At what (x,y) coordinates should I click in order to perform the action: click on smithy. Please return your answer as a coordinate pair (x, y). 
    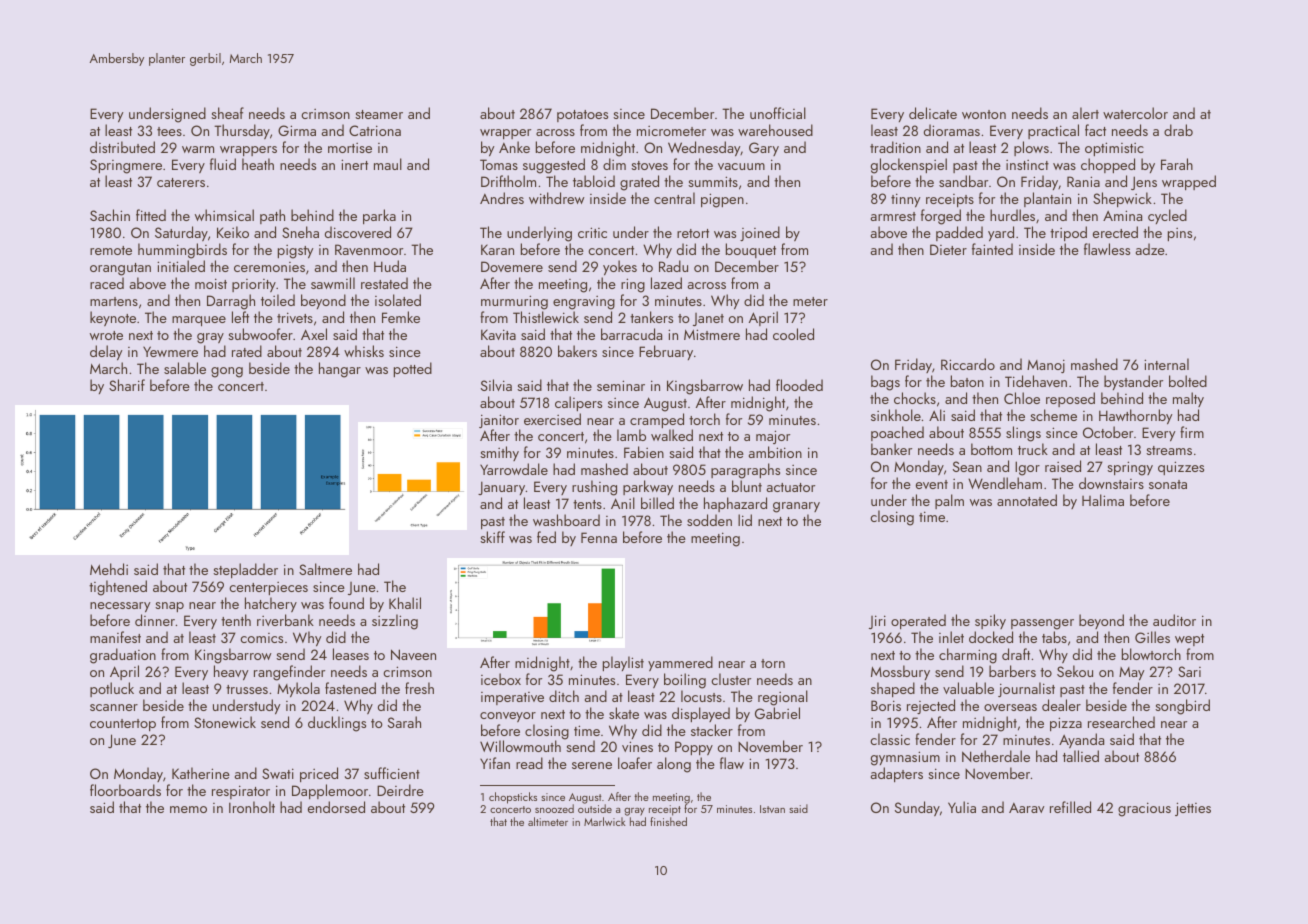
    Looking at the image, I should click on (499, 453).
